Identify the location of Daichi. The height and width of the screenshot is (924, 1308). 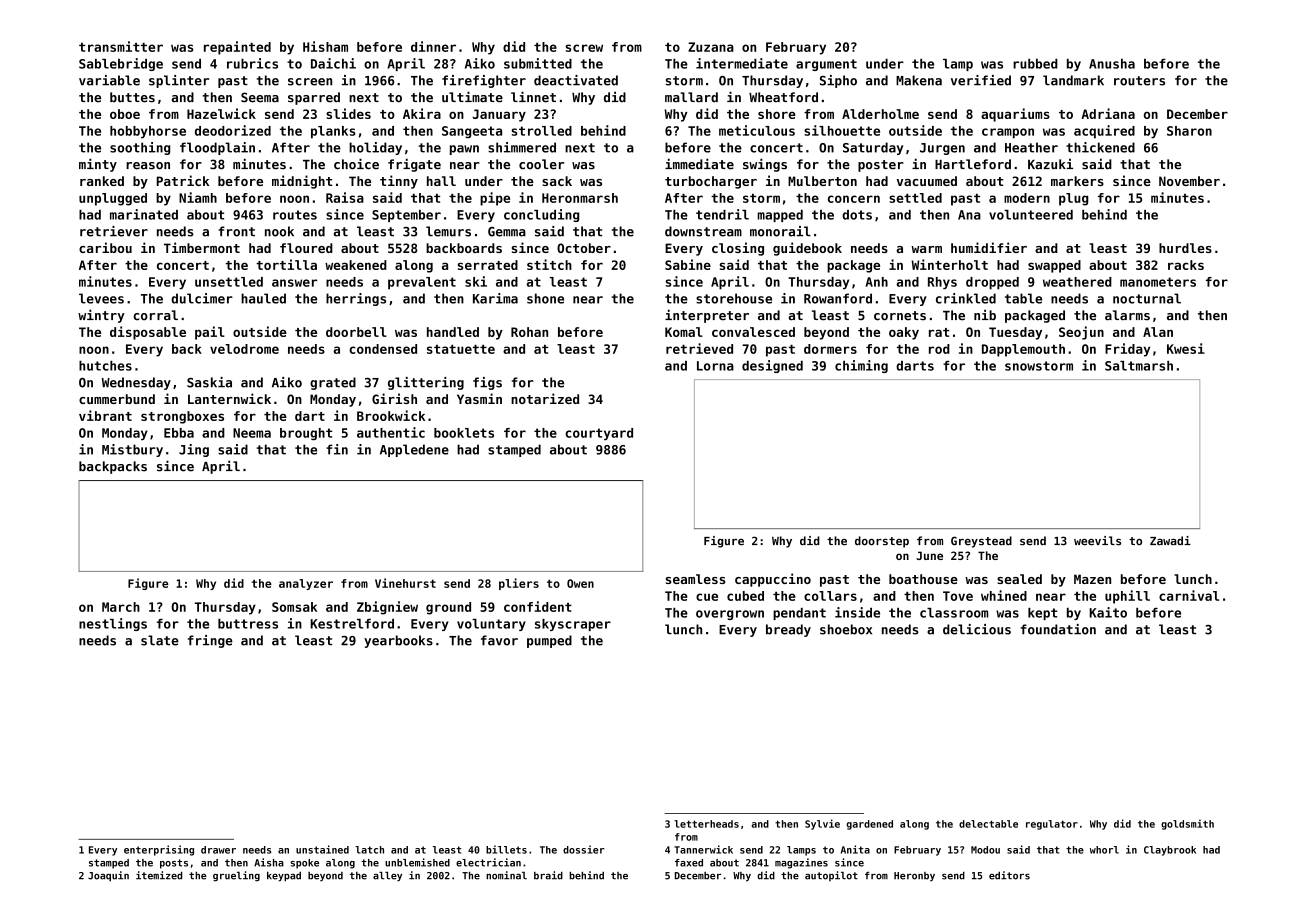
(333, 63).
